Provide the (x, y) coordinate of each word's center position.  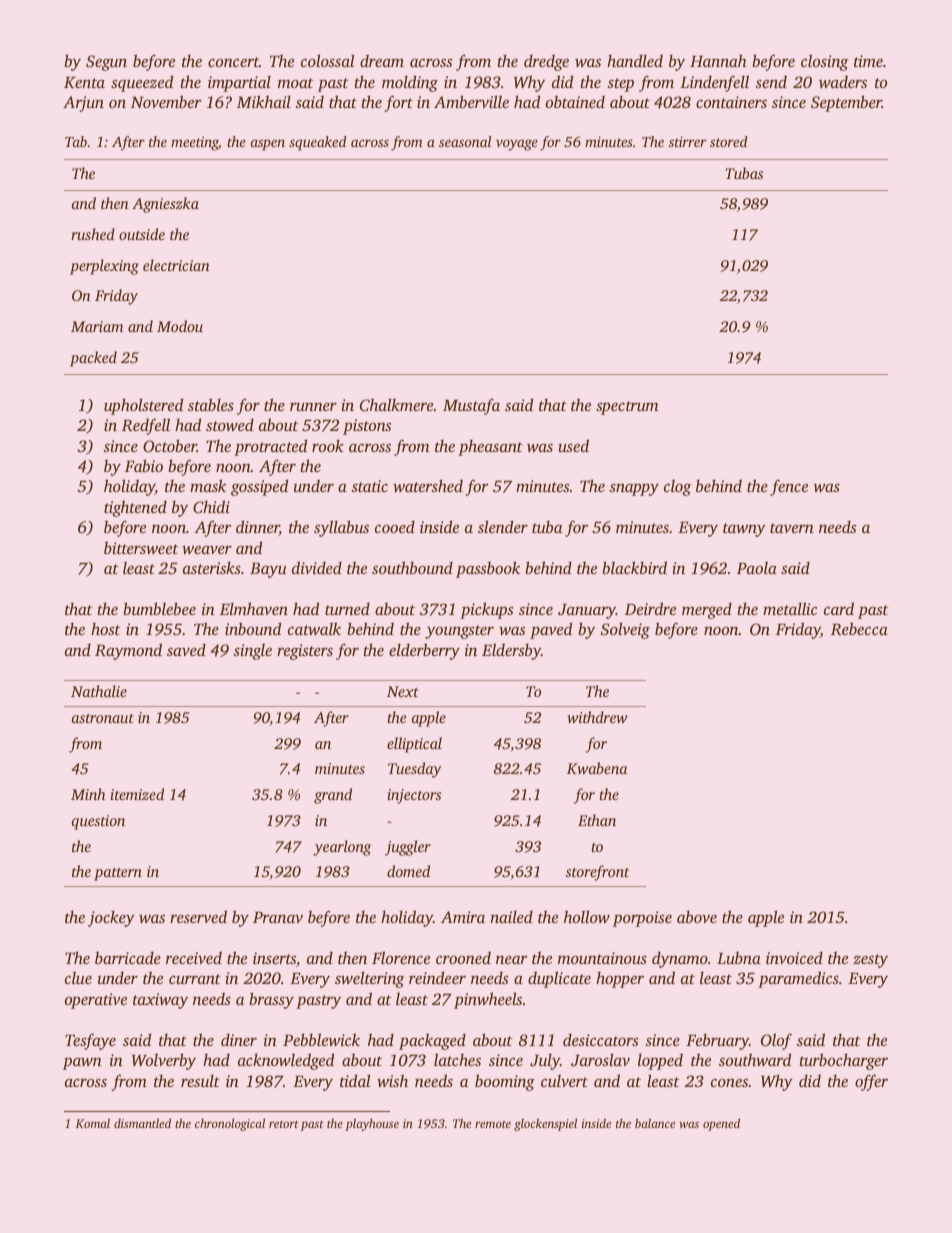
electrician (176, 265)
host (106, 628)
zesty (870, 961)
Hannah (718, 60)
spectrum (627, 408)
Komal (92, 1123)
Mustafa (471, 406)
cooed (395, 526)
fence (789, 487)
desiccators (600, 1039)
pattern (118, 874)
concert (233, 62)
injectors (414, 796)
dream (382, 60)
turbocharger (844, 1061)
